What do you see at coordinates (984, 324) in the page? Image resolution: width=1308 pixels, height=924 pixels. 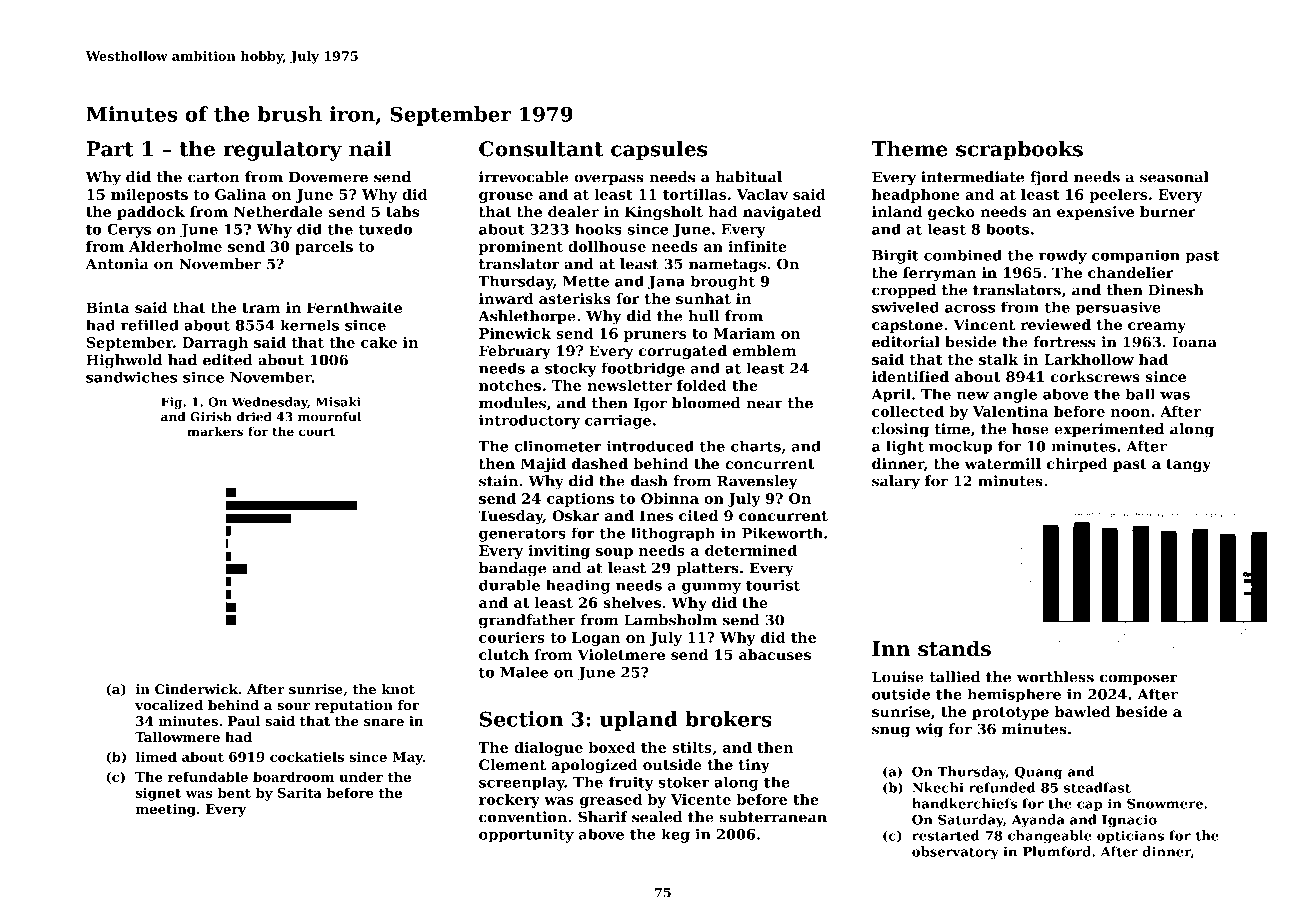 I see `Vincent` at bounding box center [984, 324].
